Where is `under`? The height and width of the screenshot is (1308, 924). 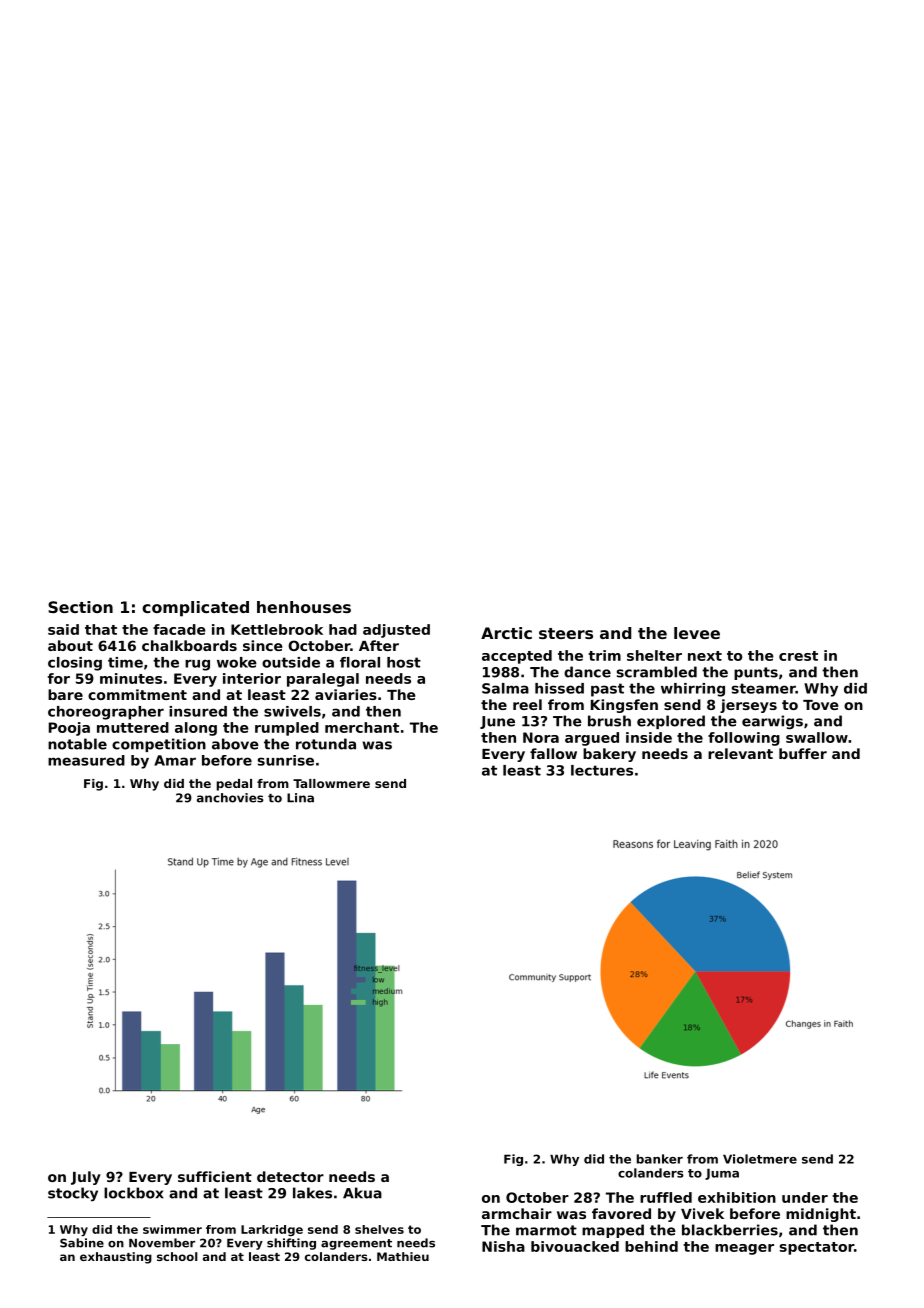 under is located at coordinates (805, 1197).
